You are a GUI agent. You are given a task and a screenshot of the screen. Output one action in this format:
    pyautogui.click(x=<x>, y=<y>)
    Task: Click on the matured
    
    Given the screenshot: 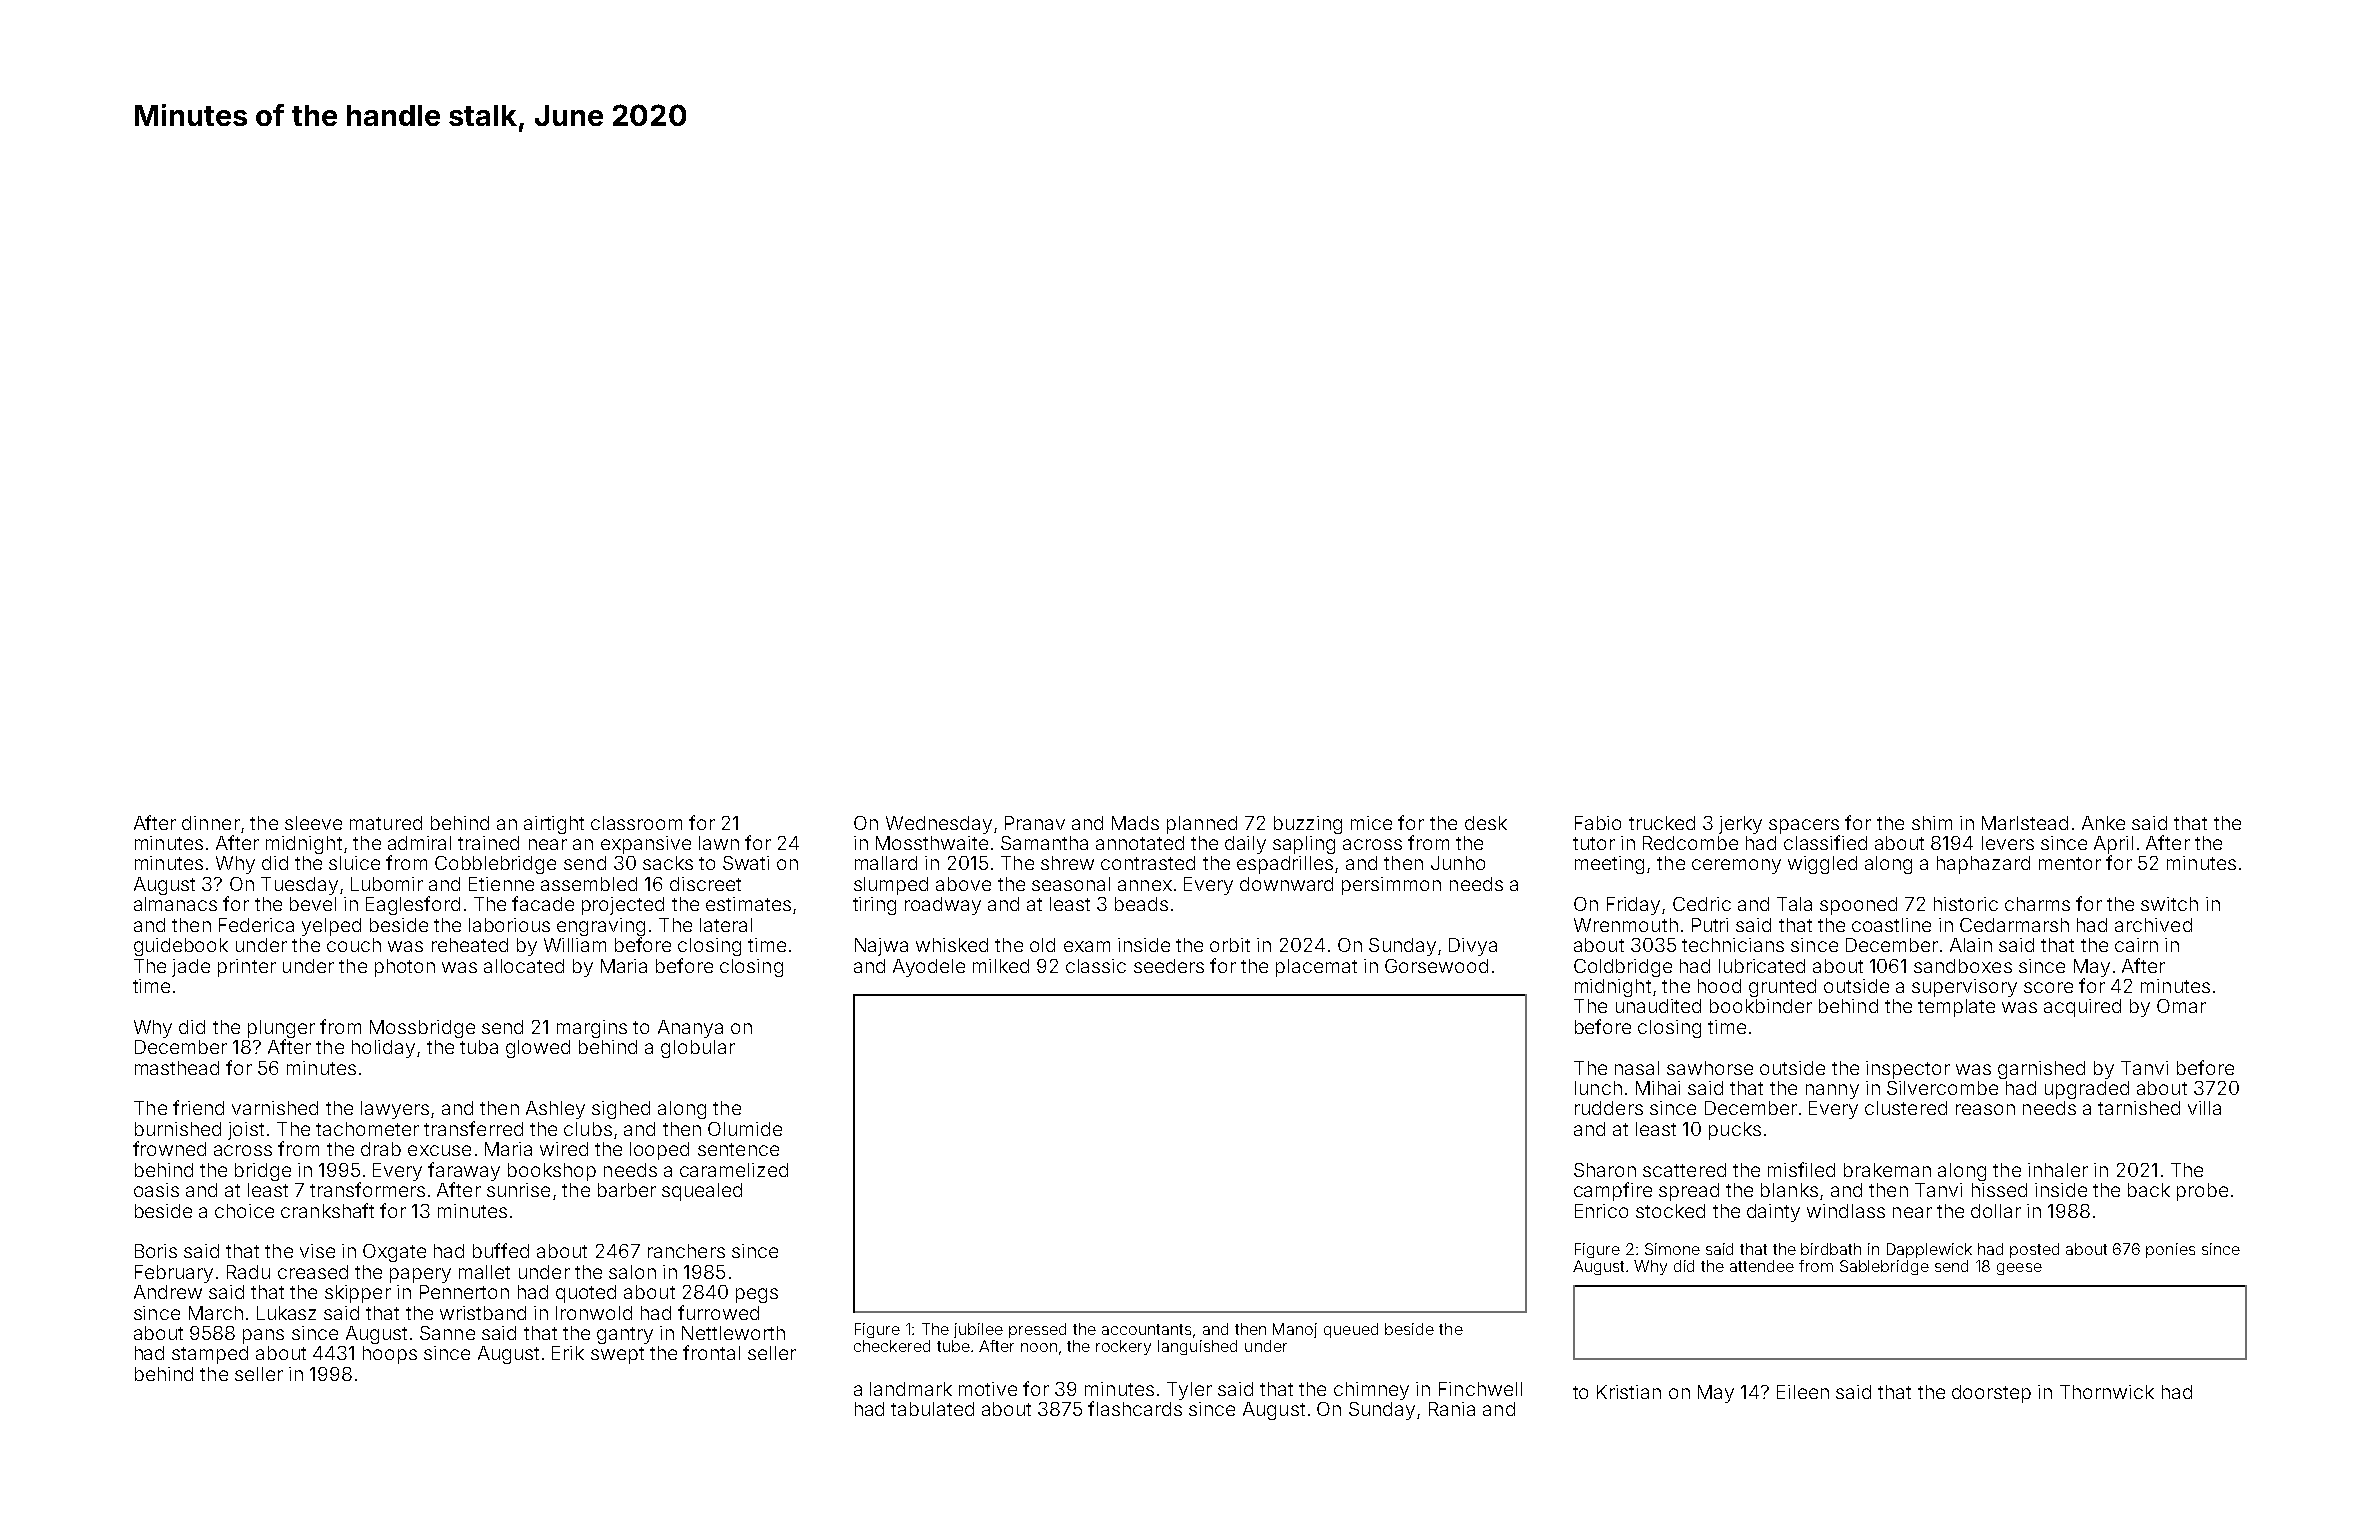 What is the action you would take?
    pyautogui.click(x=386, y=823)
